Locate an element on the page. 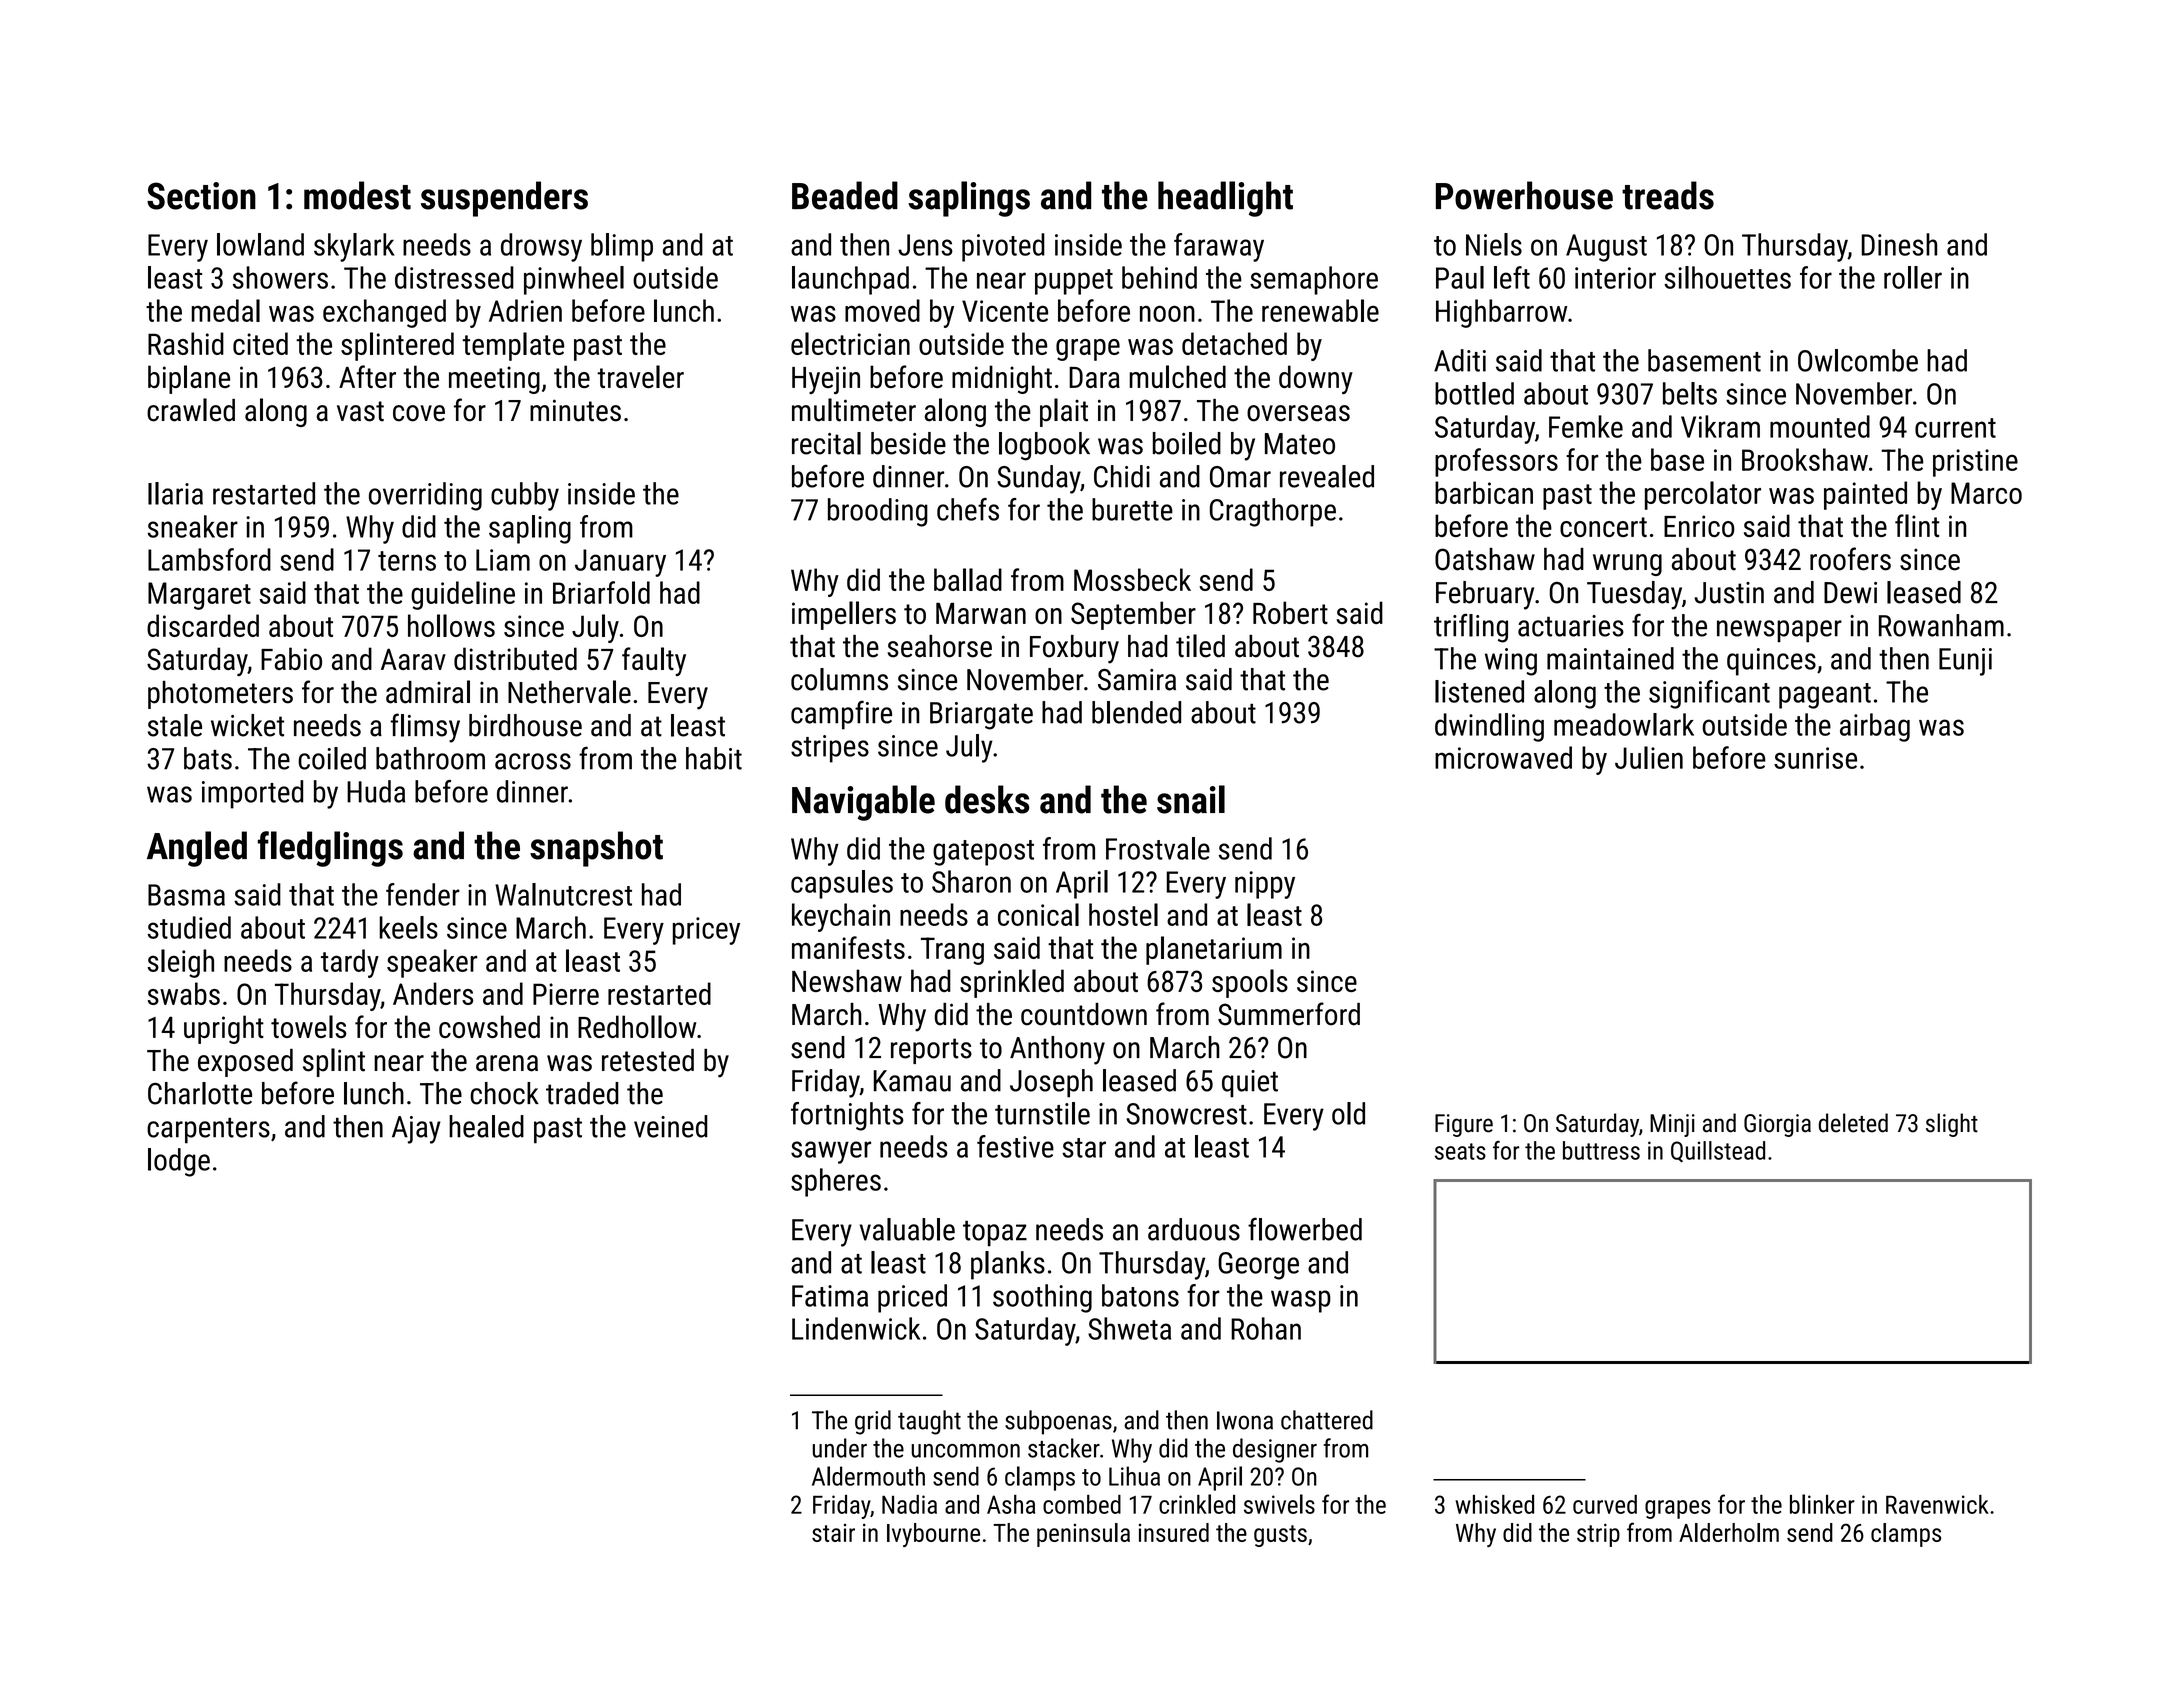 The width and height of the image is (2178, 1683). Ravenwick is located at coordinates (1937, 1504).
